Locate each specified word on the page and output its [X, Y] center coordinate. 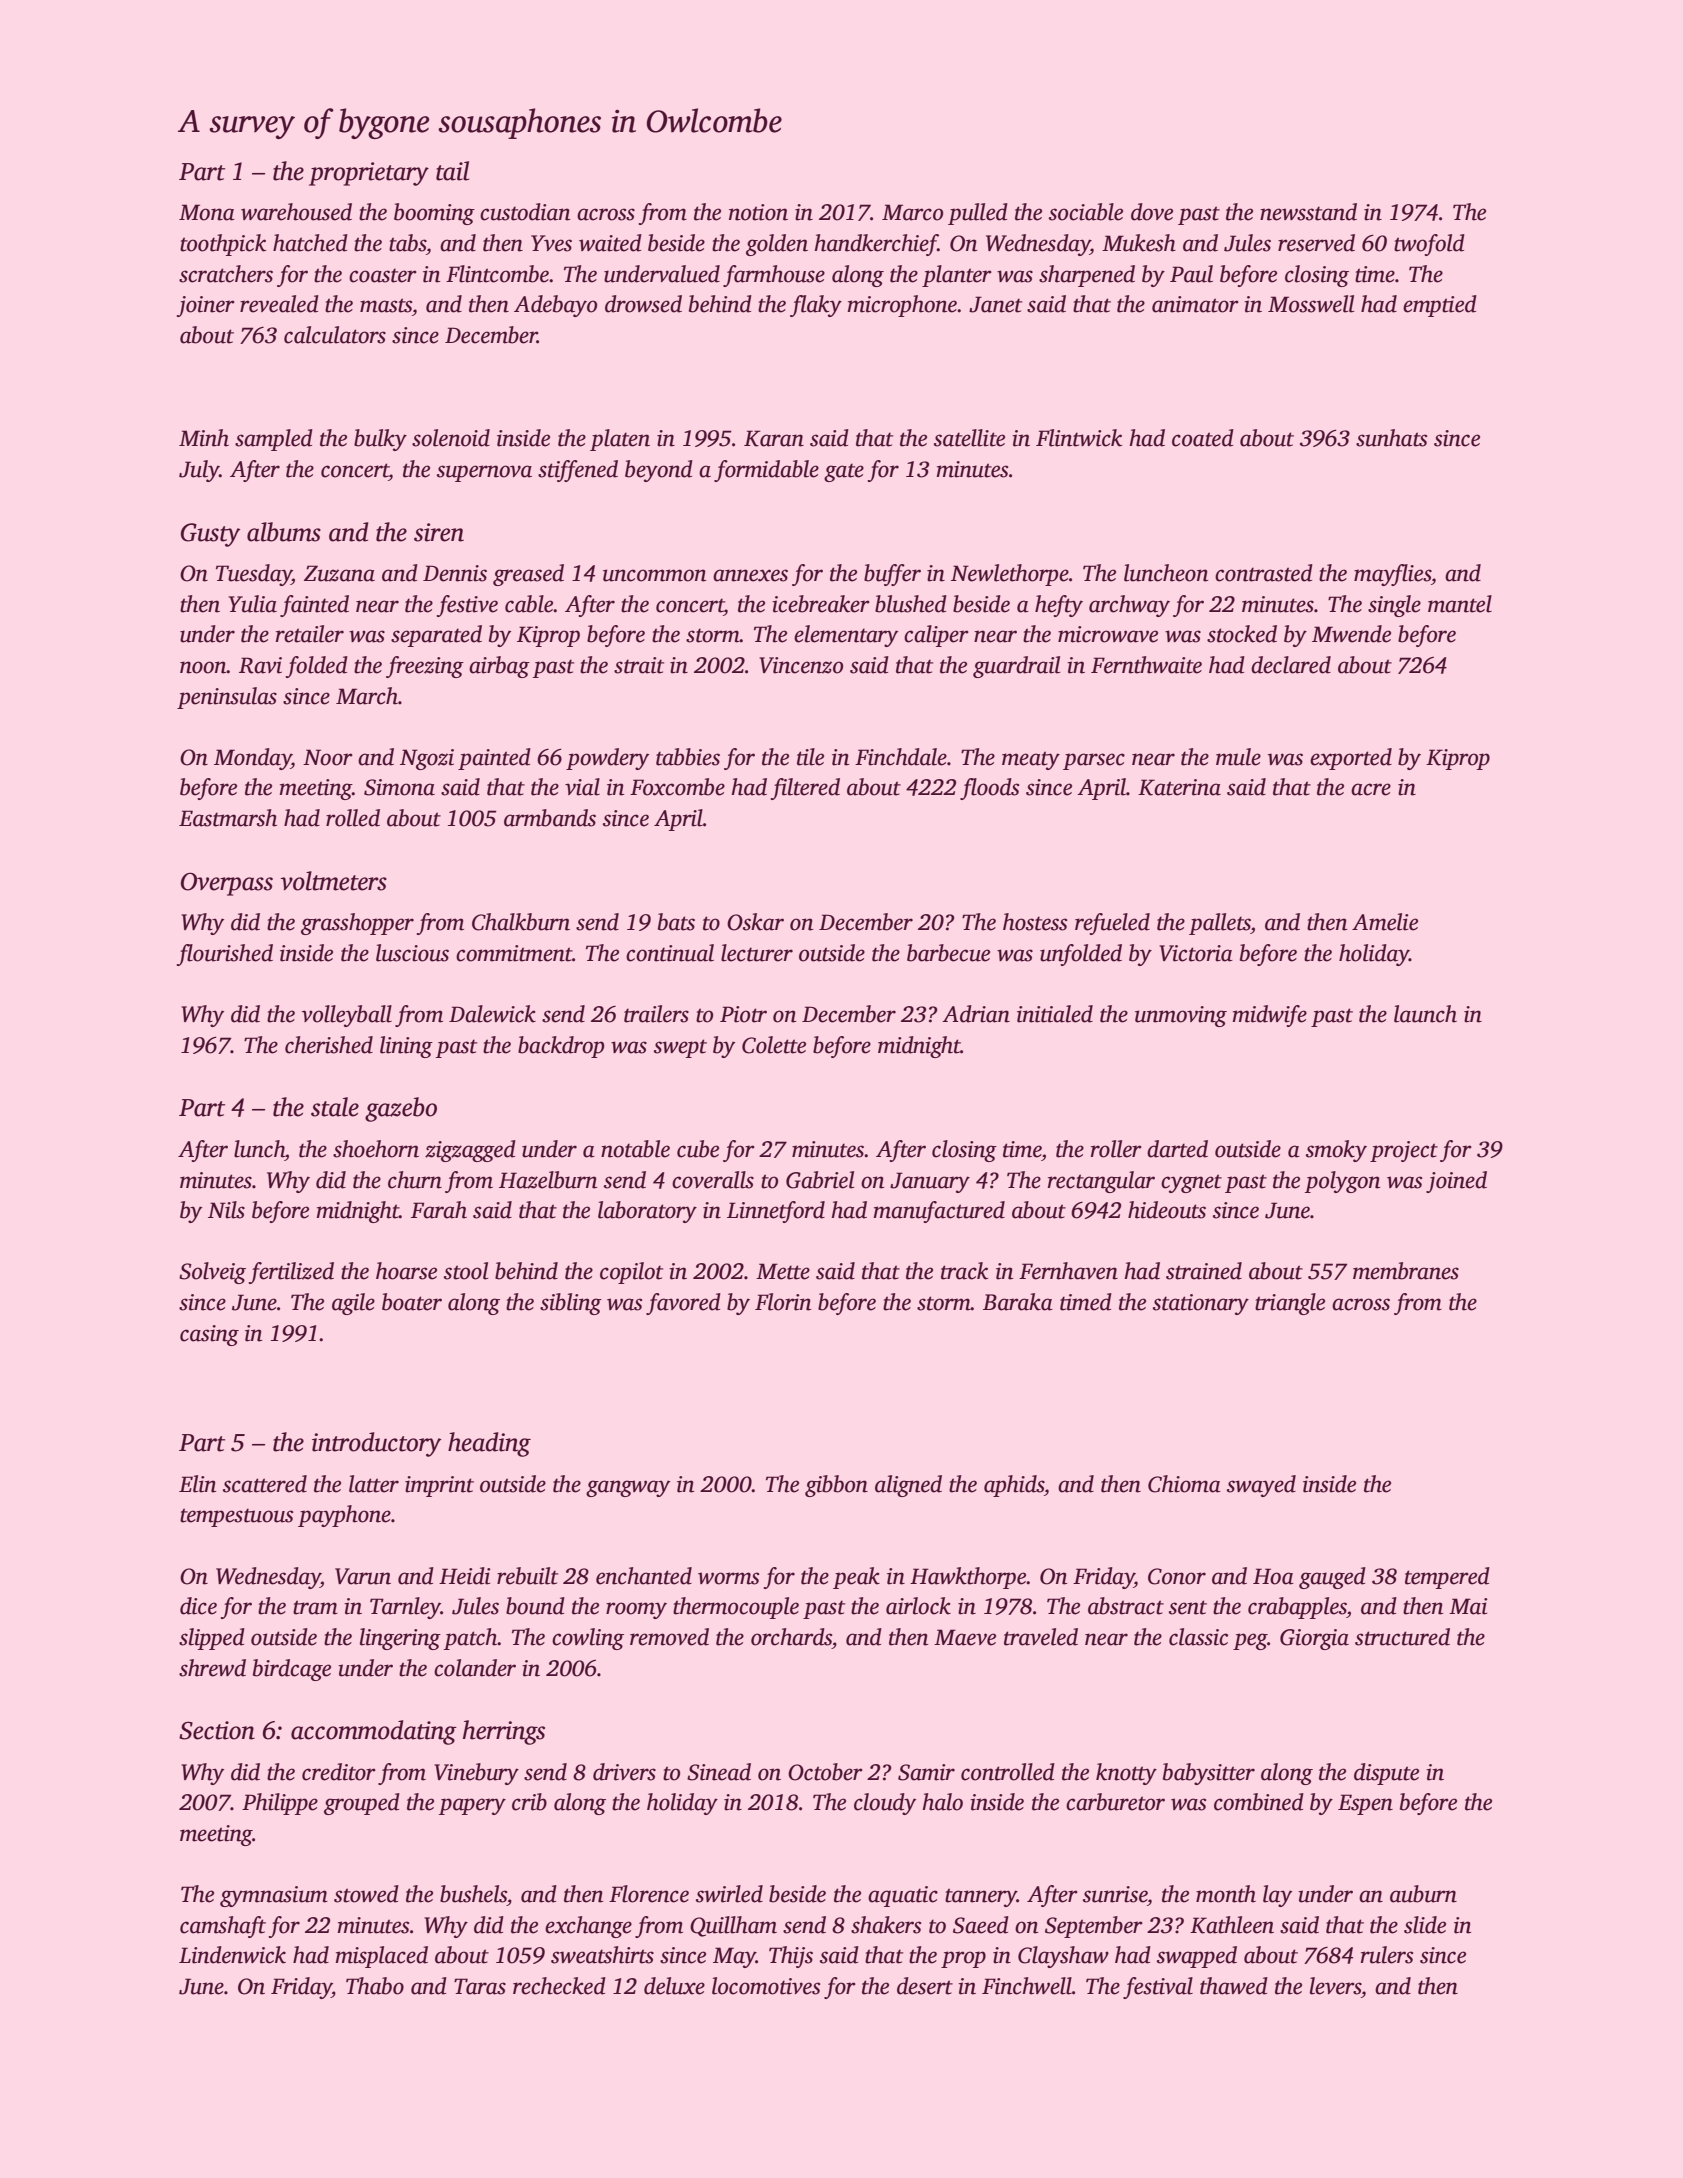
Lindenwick [232, 1955]
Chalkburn [521, 922]
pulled [978, 214]
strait [639, 665]
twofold [1429, 245]
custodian [525, 212]
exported [1351, 759]
